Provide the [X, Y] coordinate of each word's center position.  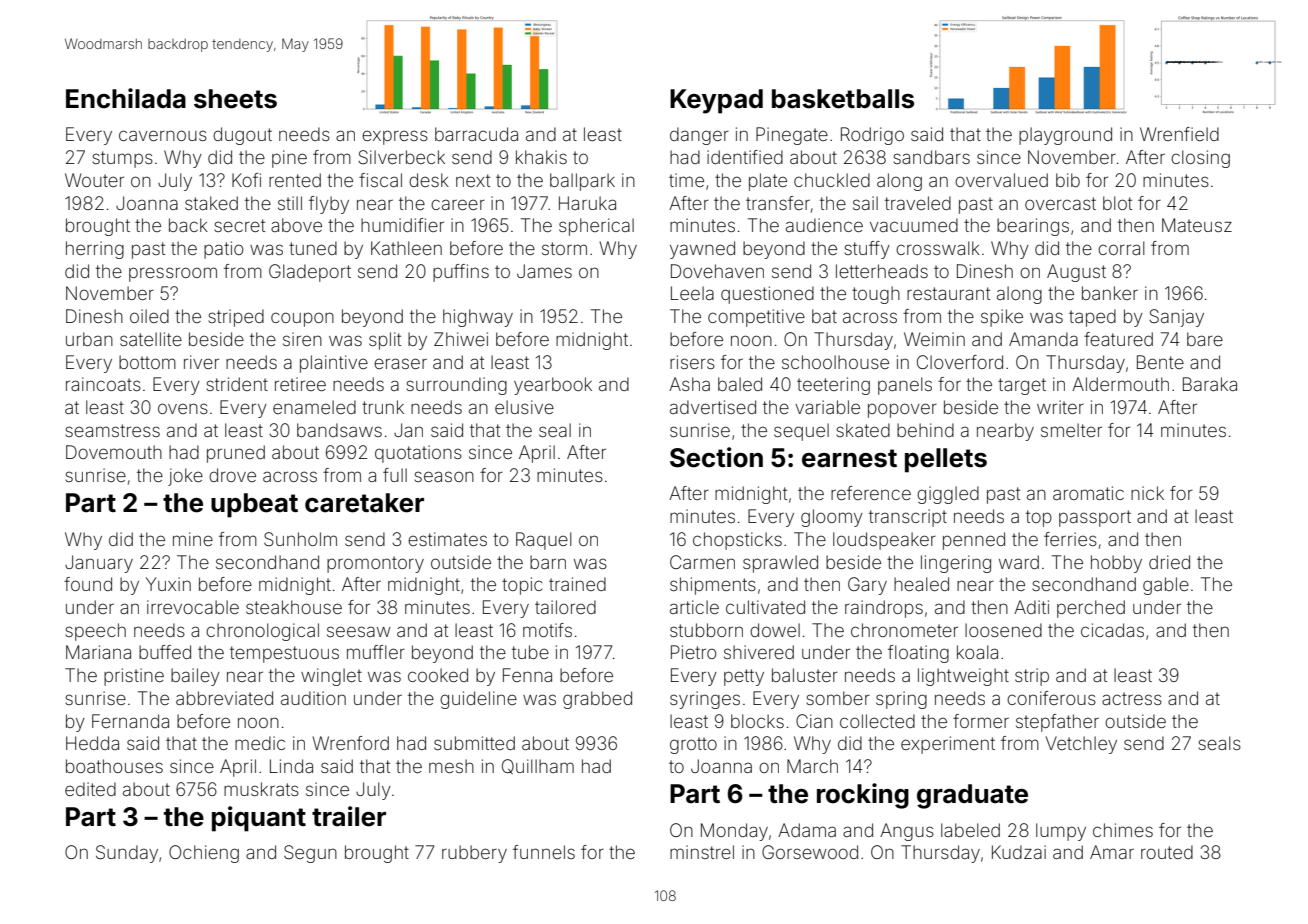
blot [1117, 203]
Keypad [716, 101]
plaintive [334, 364]
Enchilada [126, 98]
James [544, 271]
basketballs [843, 99]
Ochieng [204, 854]
